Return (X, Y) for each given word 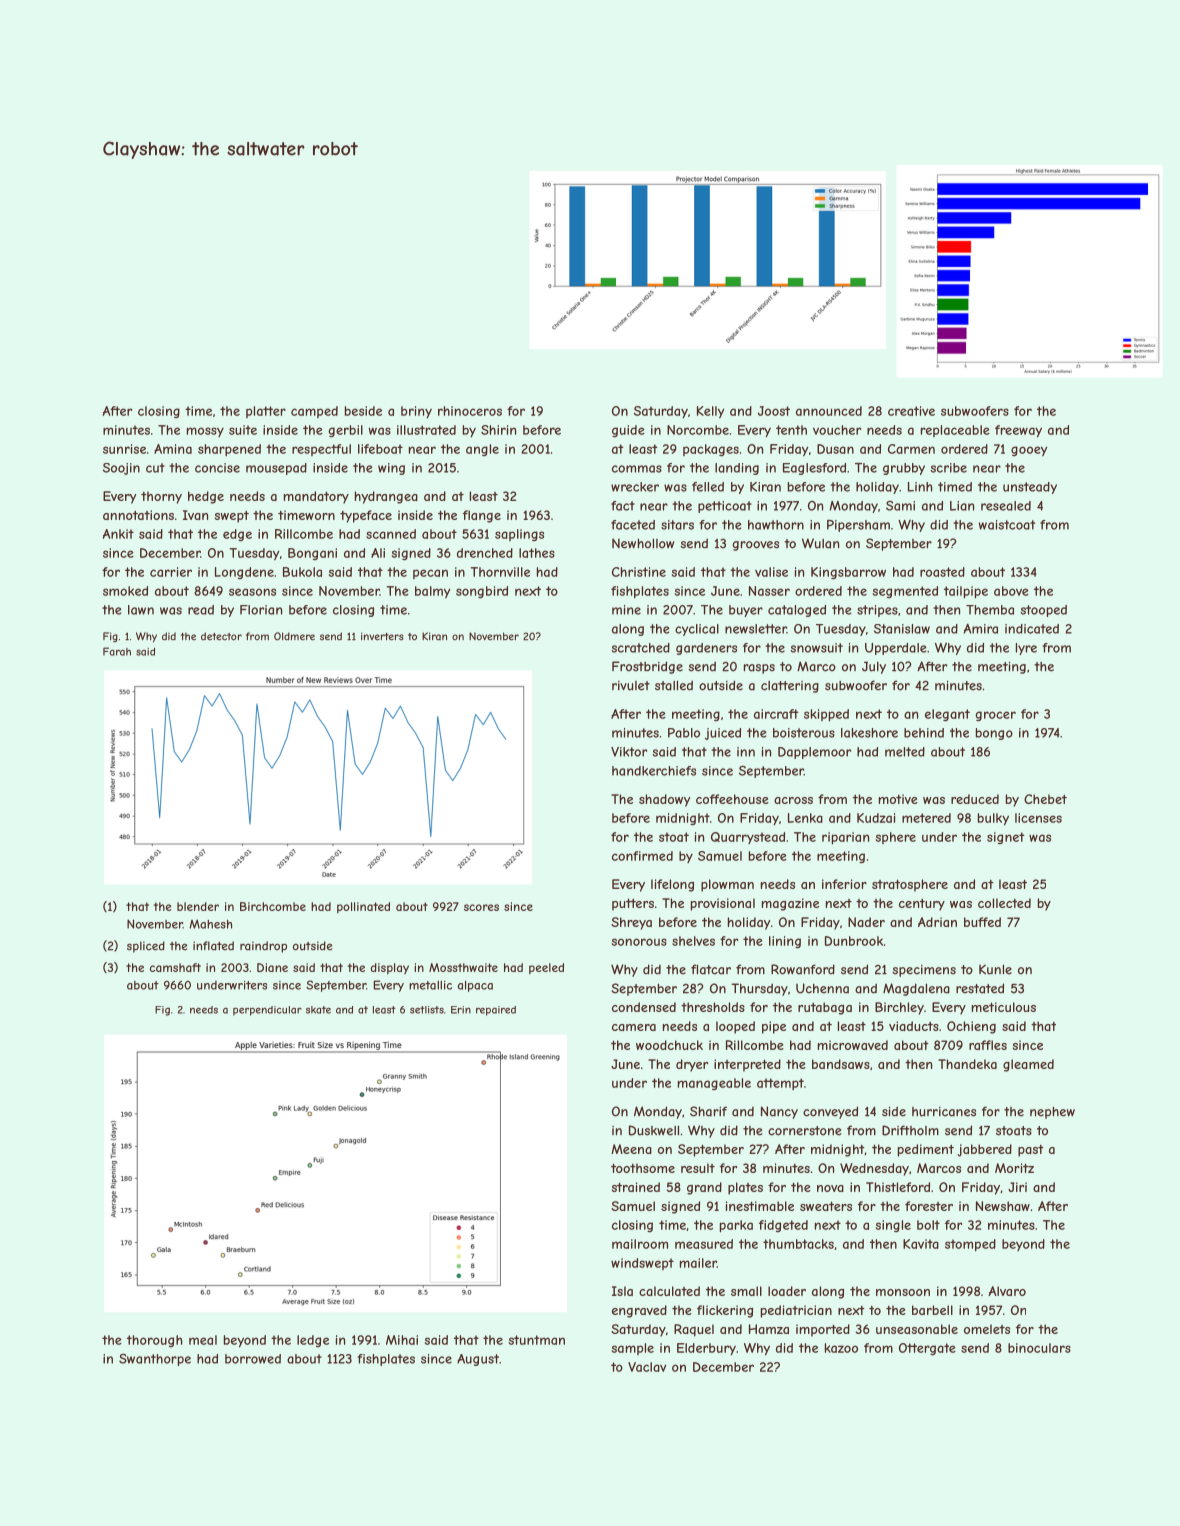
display (390, 968)
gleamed (1028, 1065)
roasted (942, 572)
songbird (482, 592)
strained (636, 1187)
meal (203, 1340)
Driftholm (910, 1130)
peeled (546, 968)
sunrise (124, 449)
